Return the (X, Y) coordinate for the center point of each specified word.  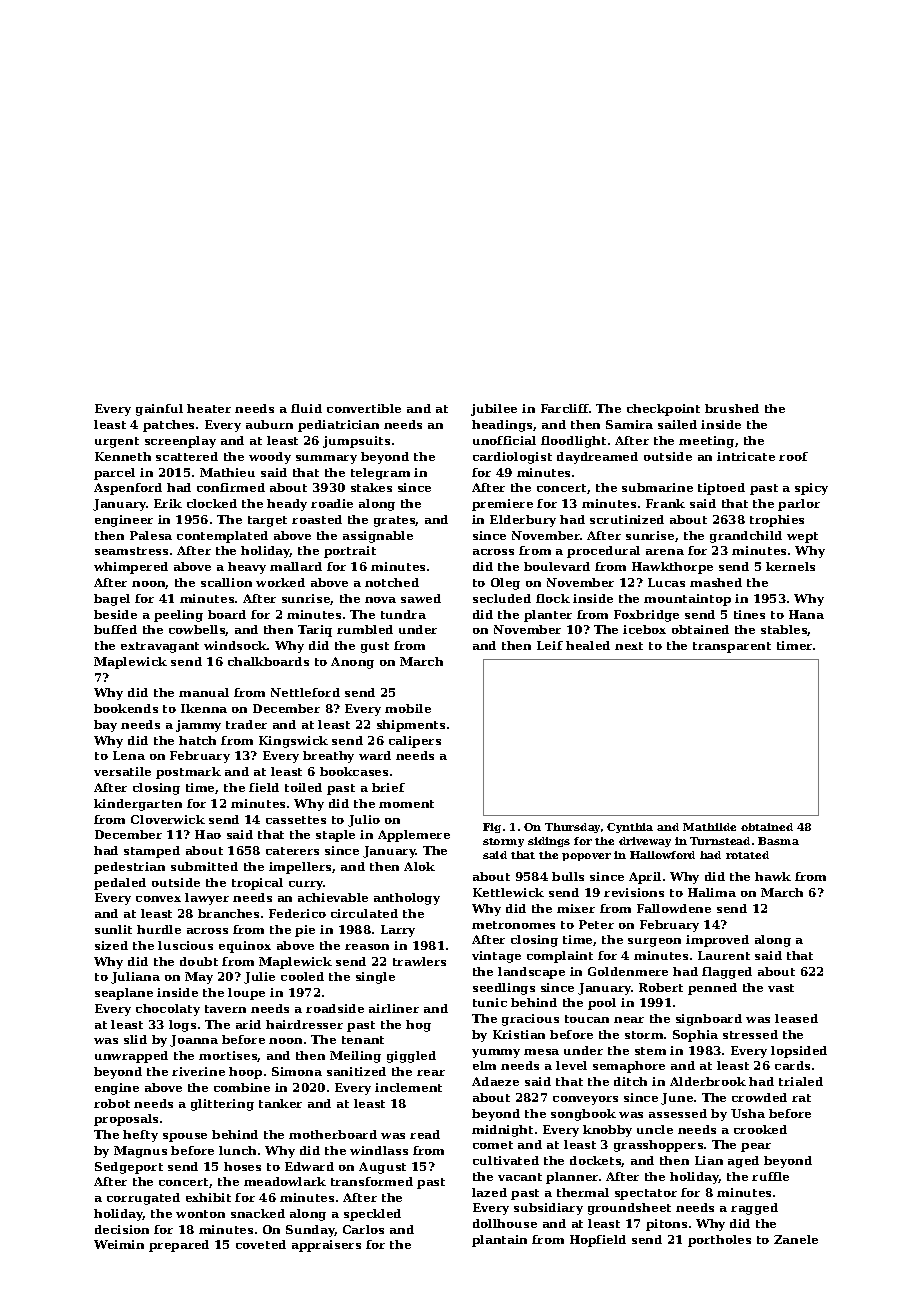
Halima (712, 892)
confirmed (231, 487)
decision (122, 1229)
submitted (204, 866)
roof (793, 456)
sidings (549, 842)
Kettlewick (508, 892)
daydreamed (597, 458)
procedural (603, 552)
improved (717, 941)
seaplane (124, 994)
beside (115, 614)
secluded (502, 598)
